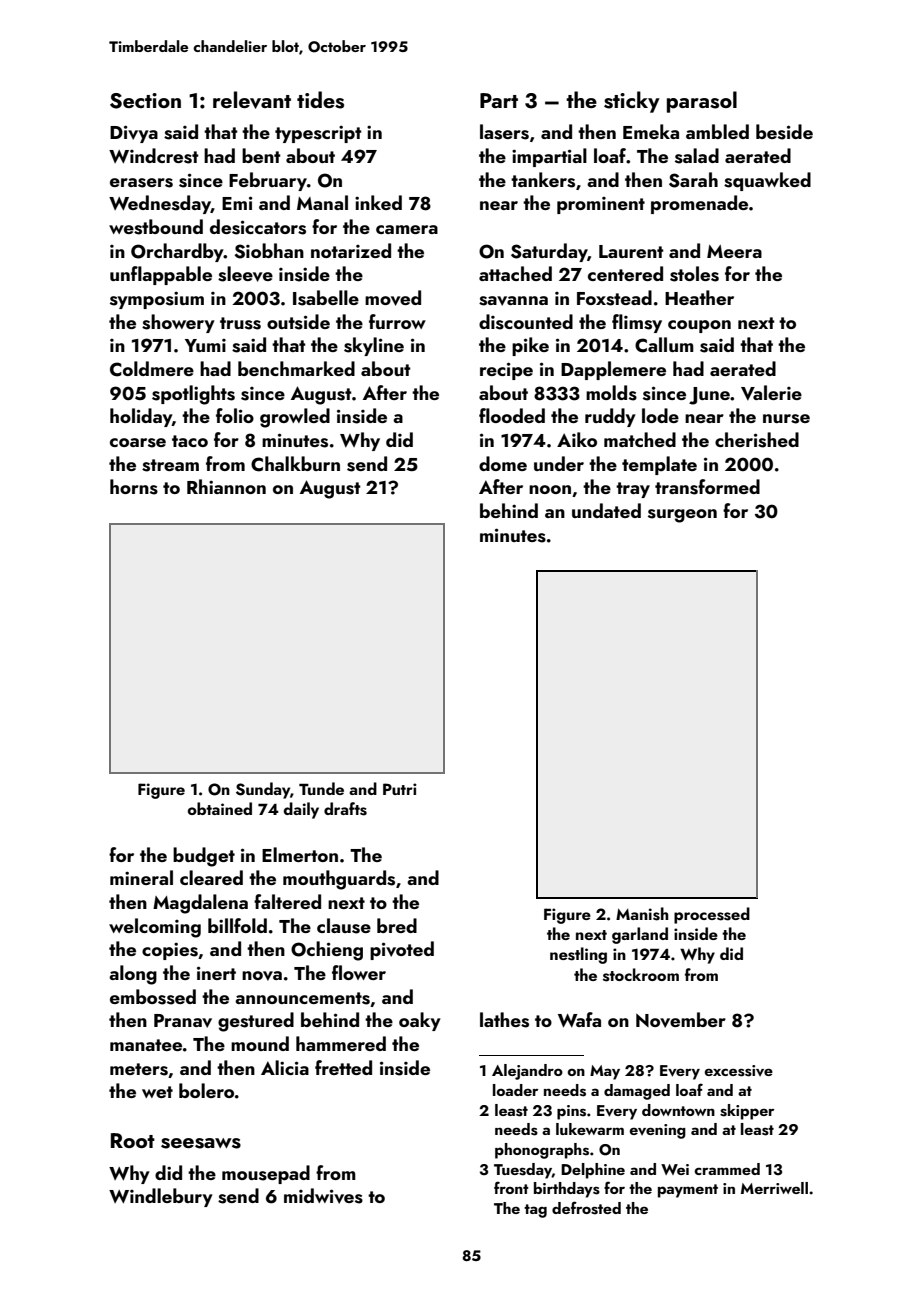 This screenshot has width=924, height=1308. Describe the element at coordinates (712, 915) in the screenshot. I see `processed` at that location.
